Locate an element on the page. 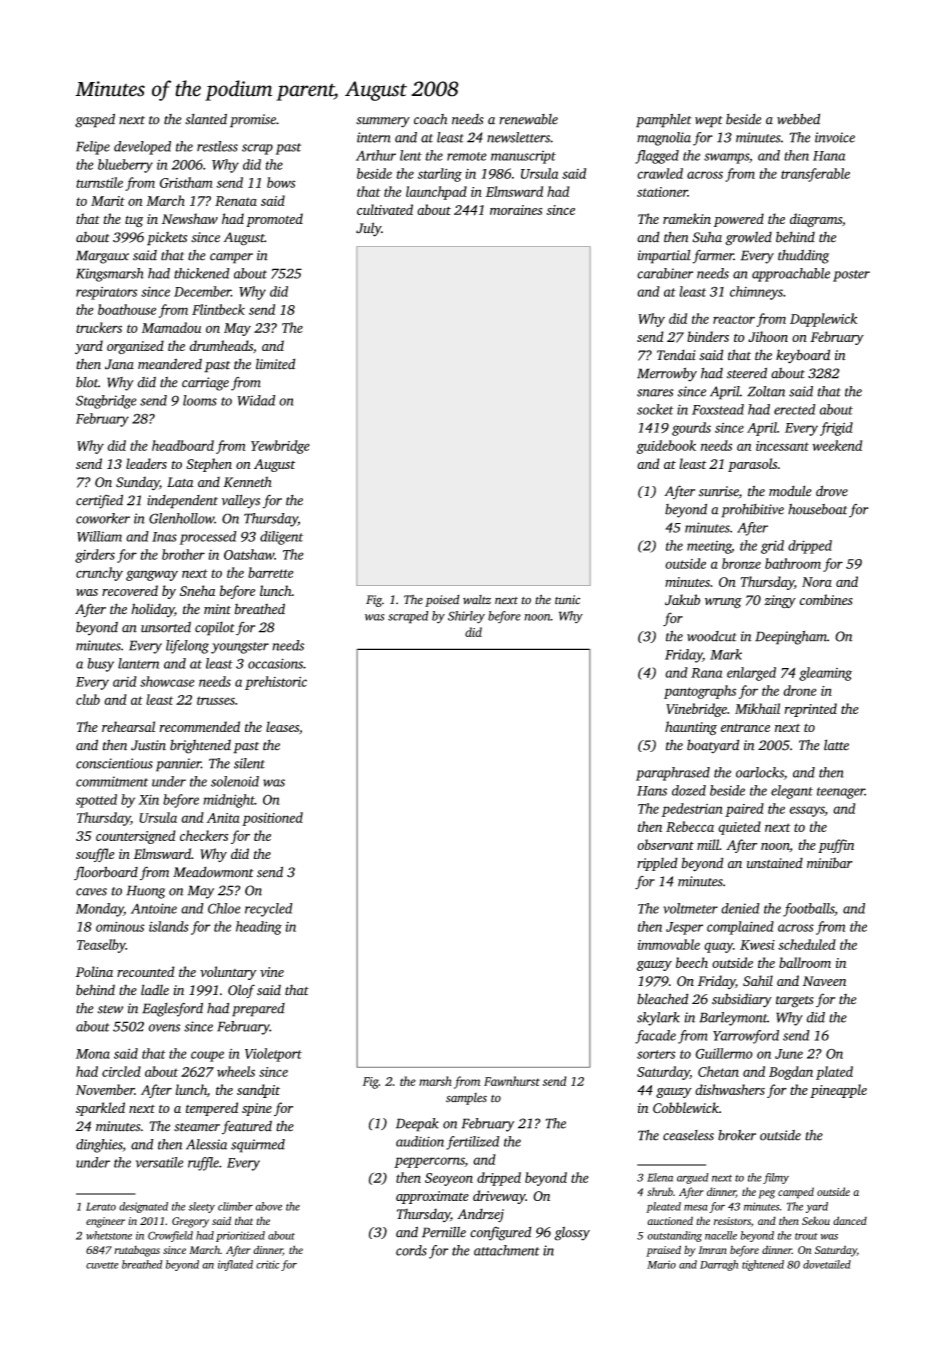 The height and width of the image is (1372, 947). recycled is located at coordinates (269, 910).
